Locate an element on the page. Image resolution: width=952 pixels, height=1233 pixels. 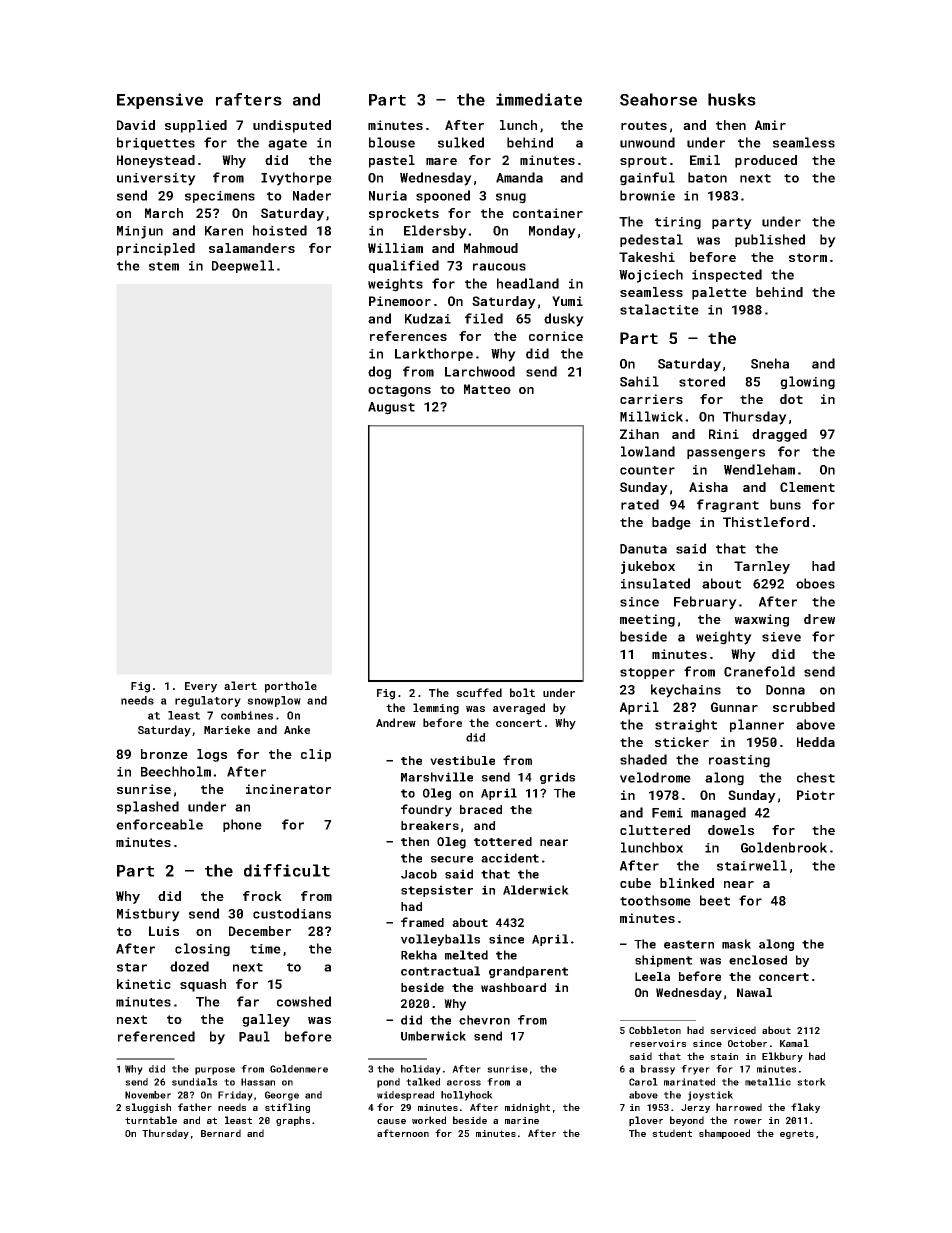
Amir is located at coordinates (770, 125).
